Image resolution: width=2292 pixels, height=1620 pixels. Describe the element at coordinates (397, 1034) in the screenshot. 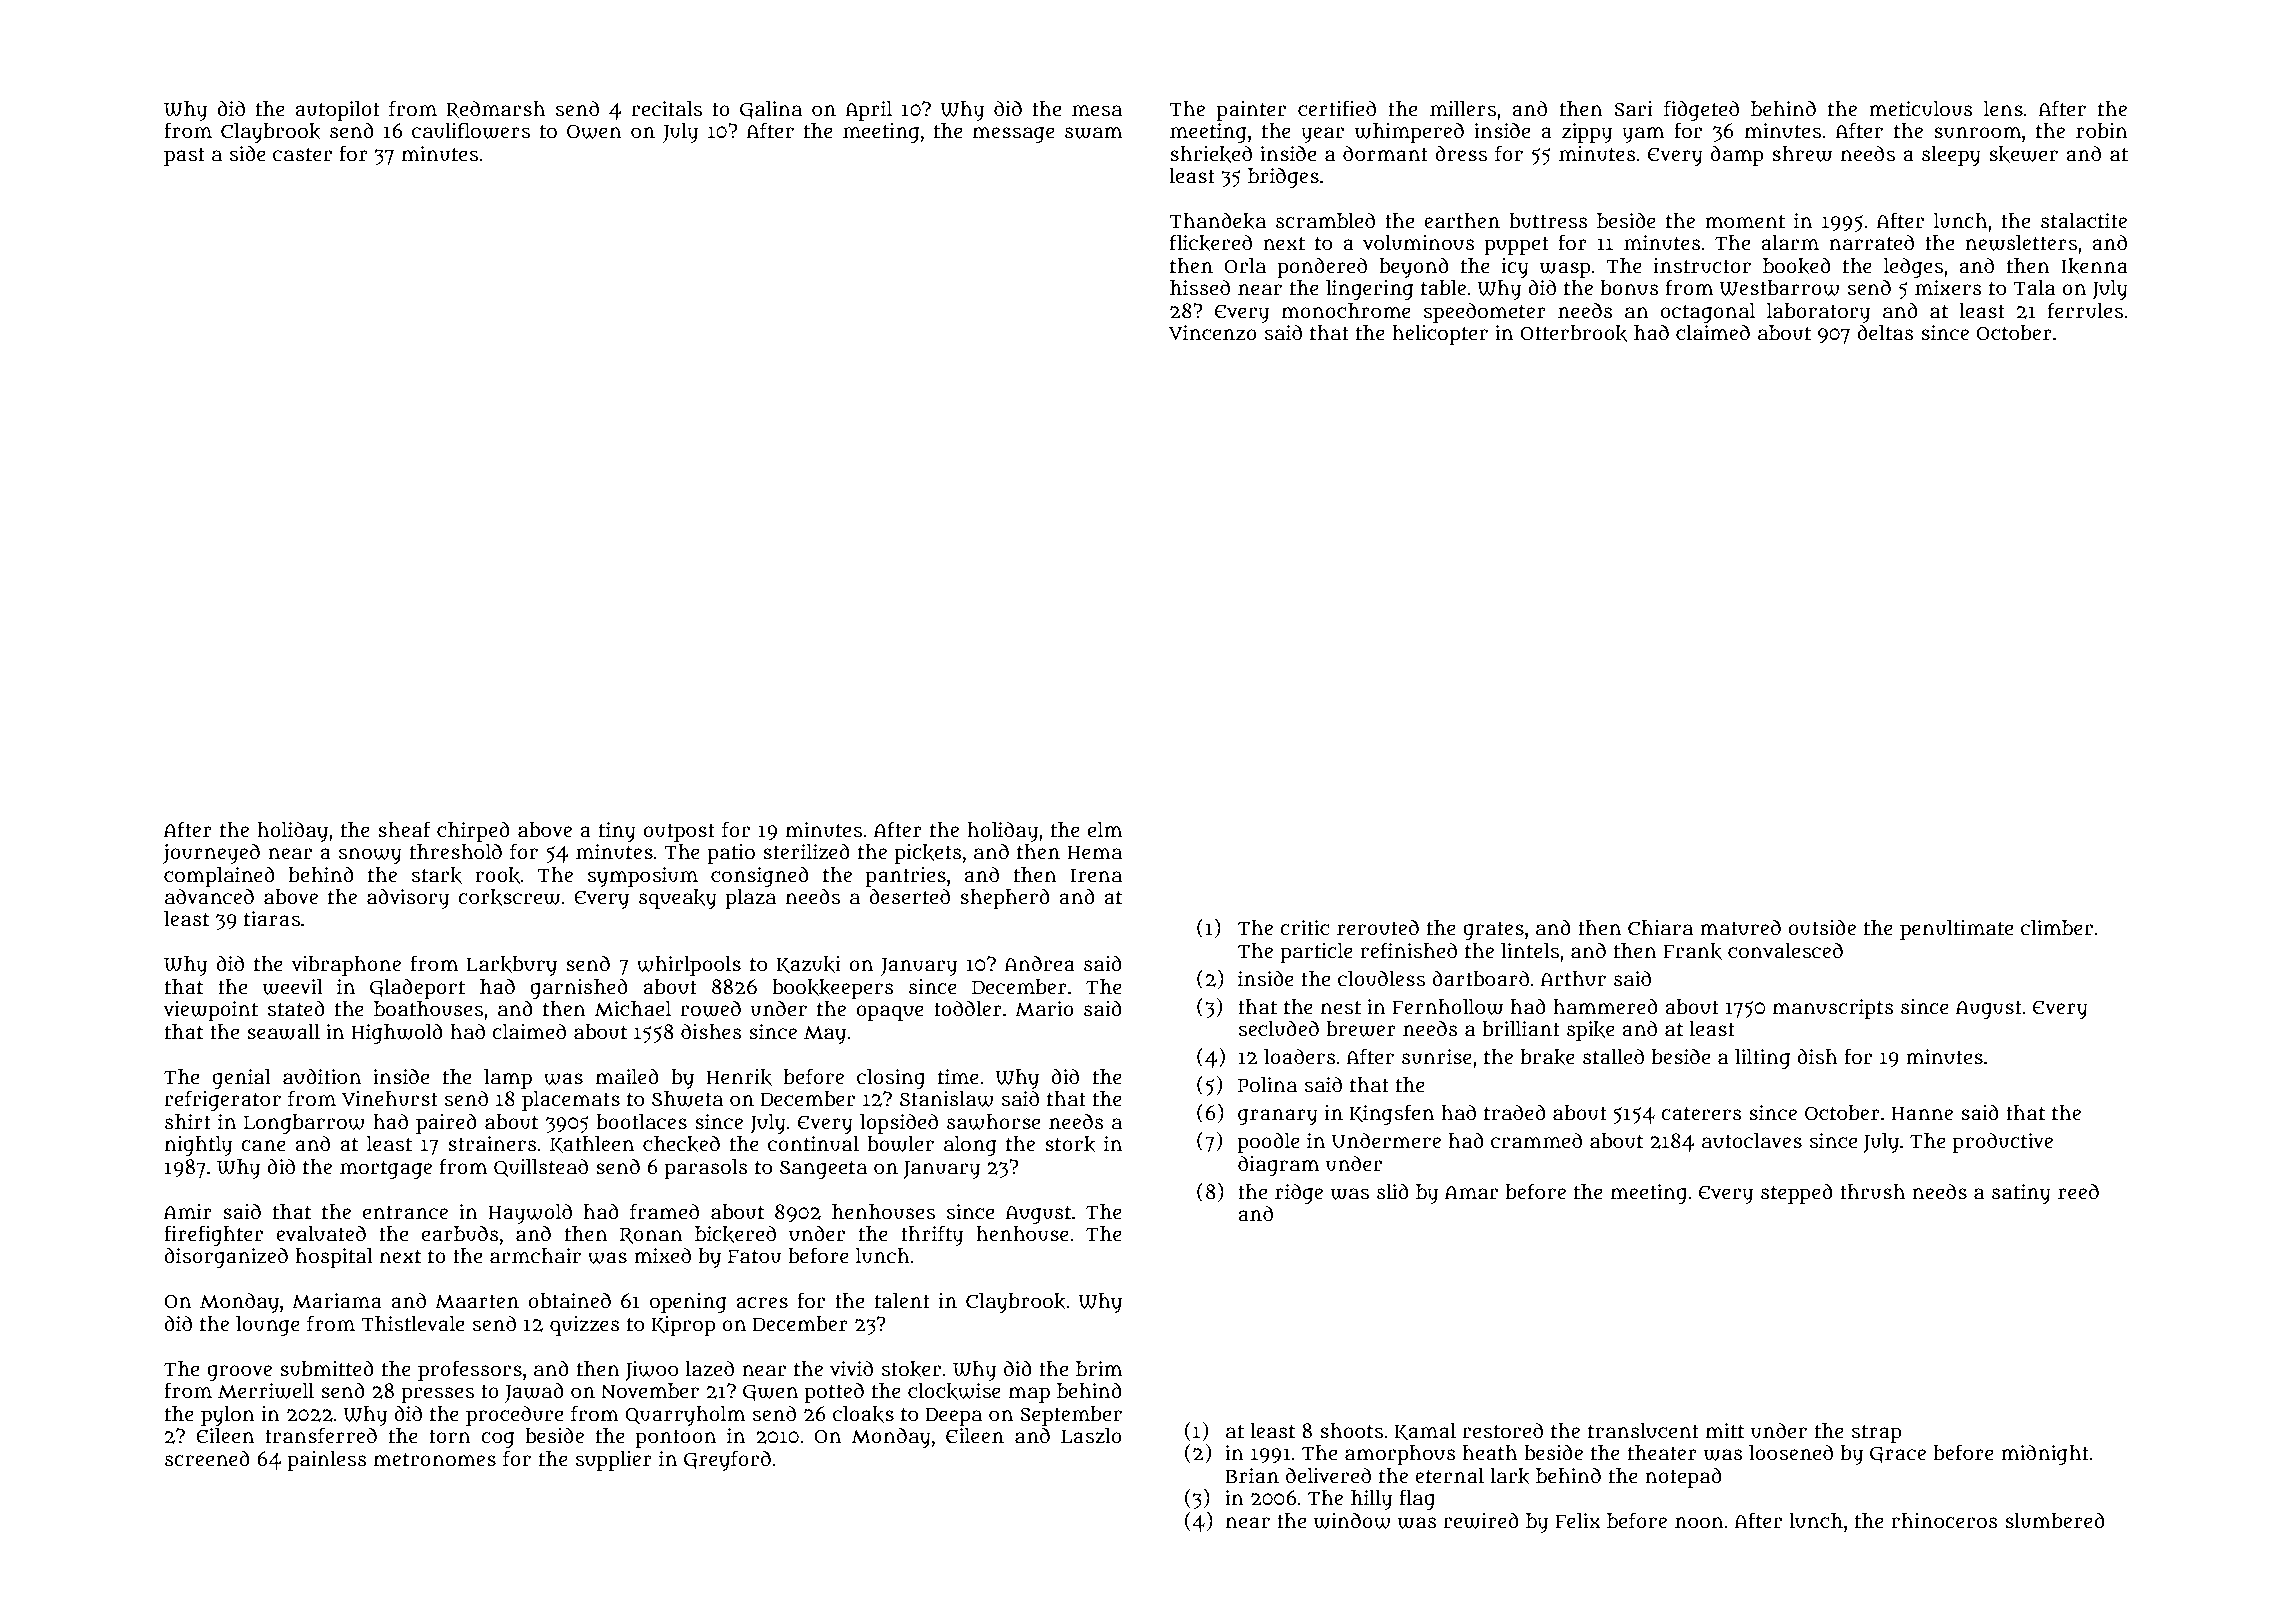

I see `Highwold` at that location.
